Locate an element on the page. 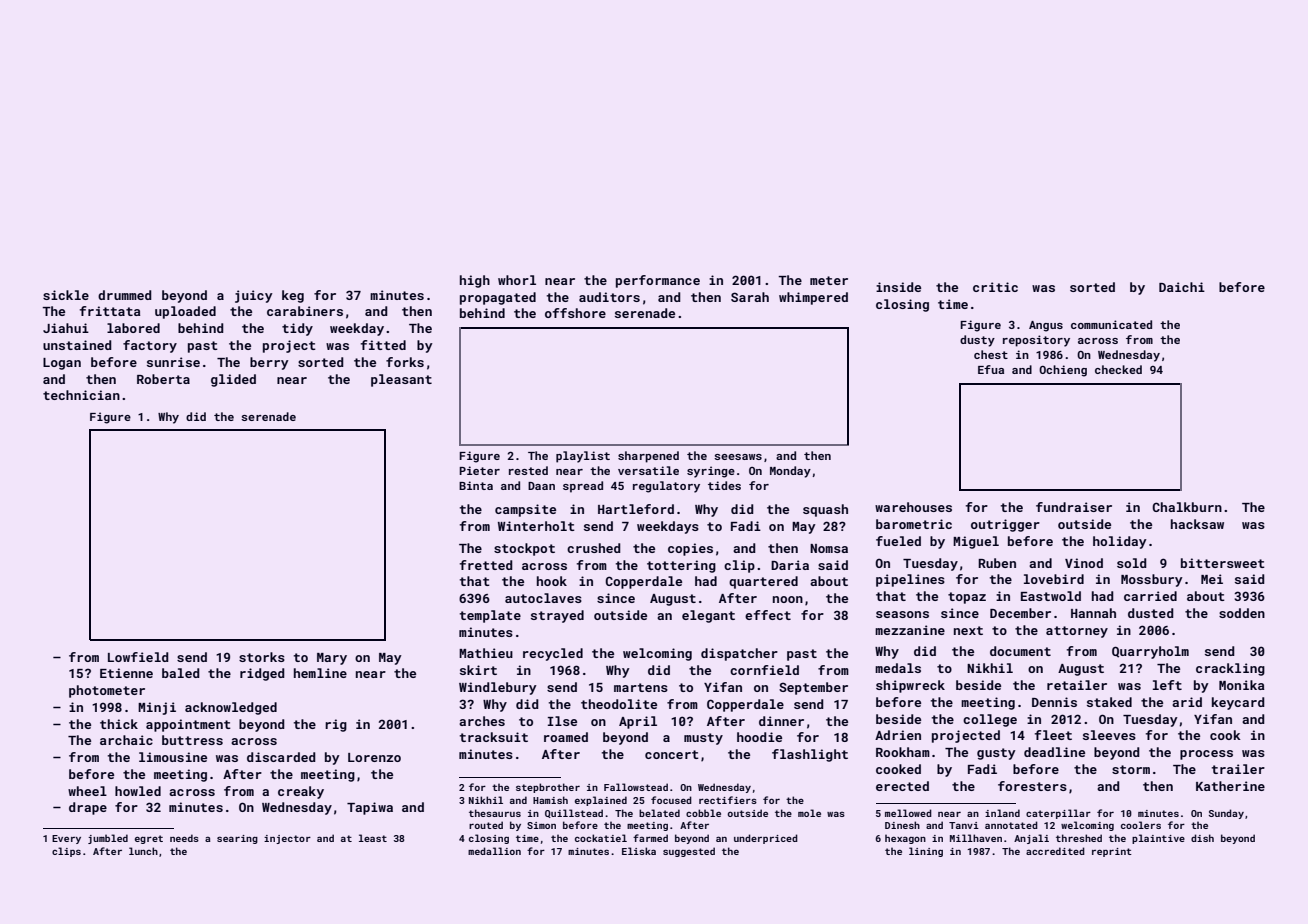  technician is located at coordinates (81, 395).
